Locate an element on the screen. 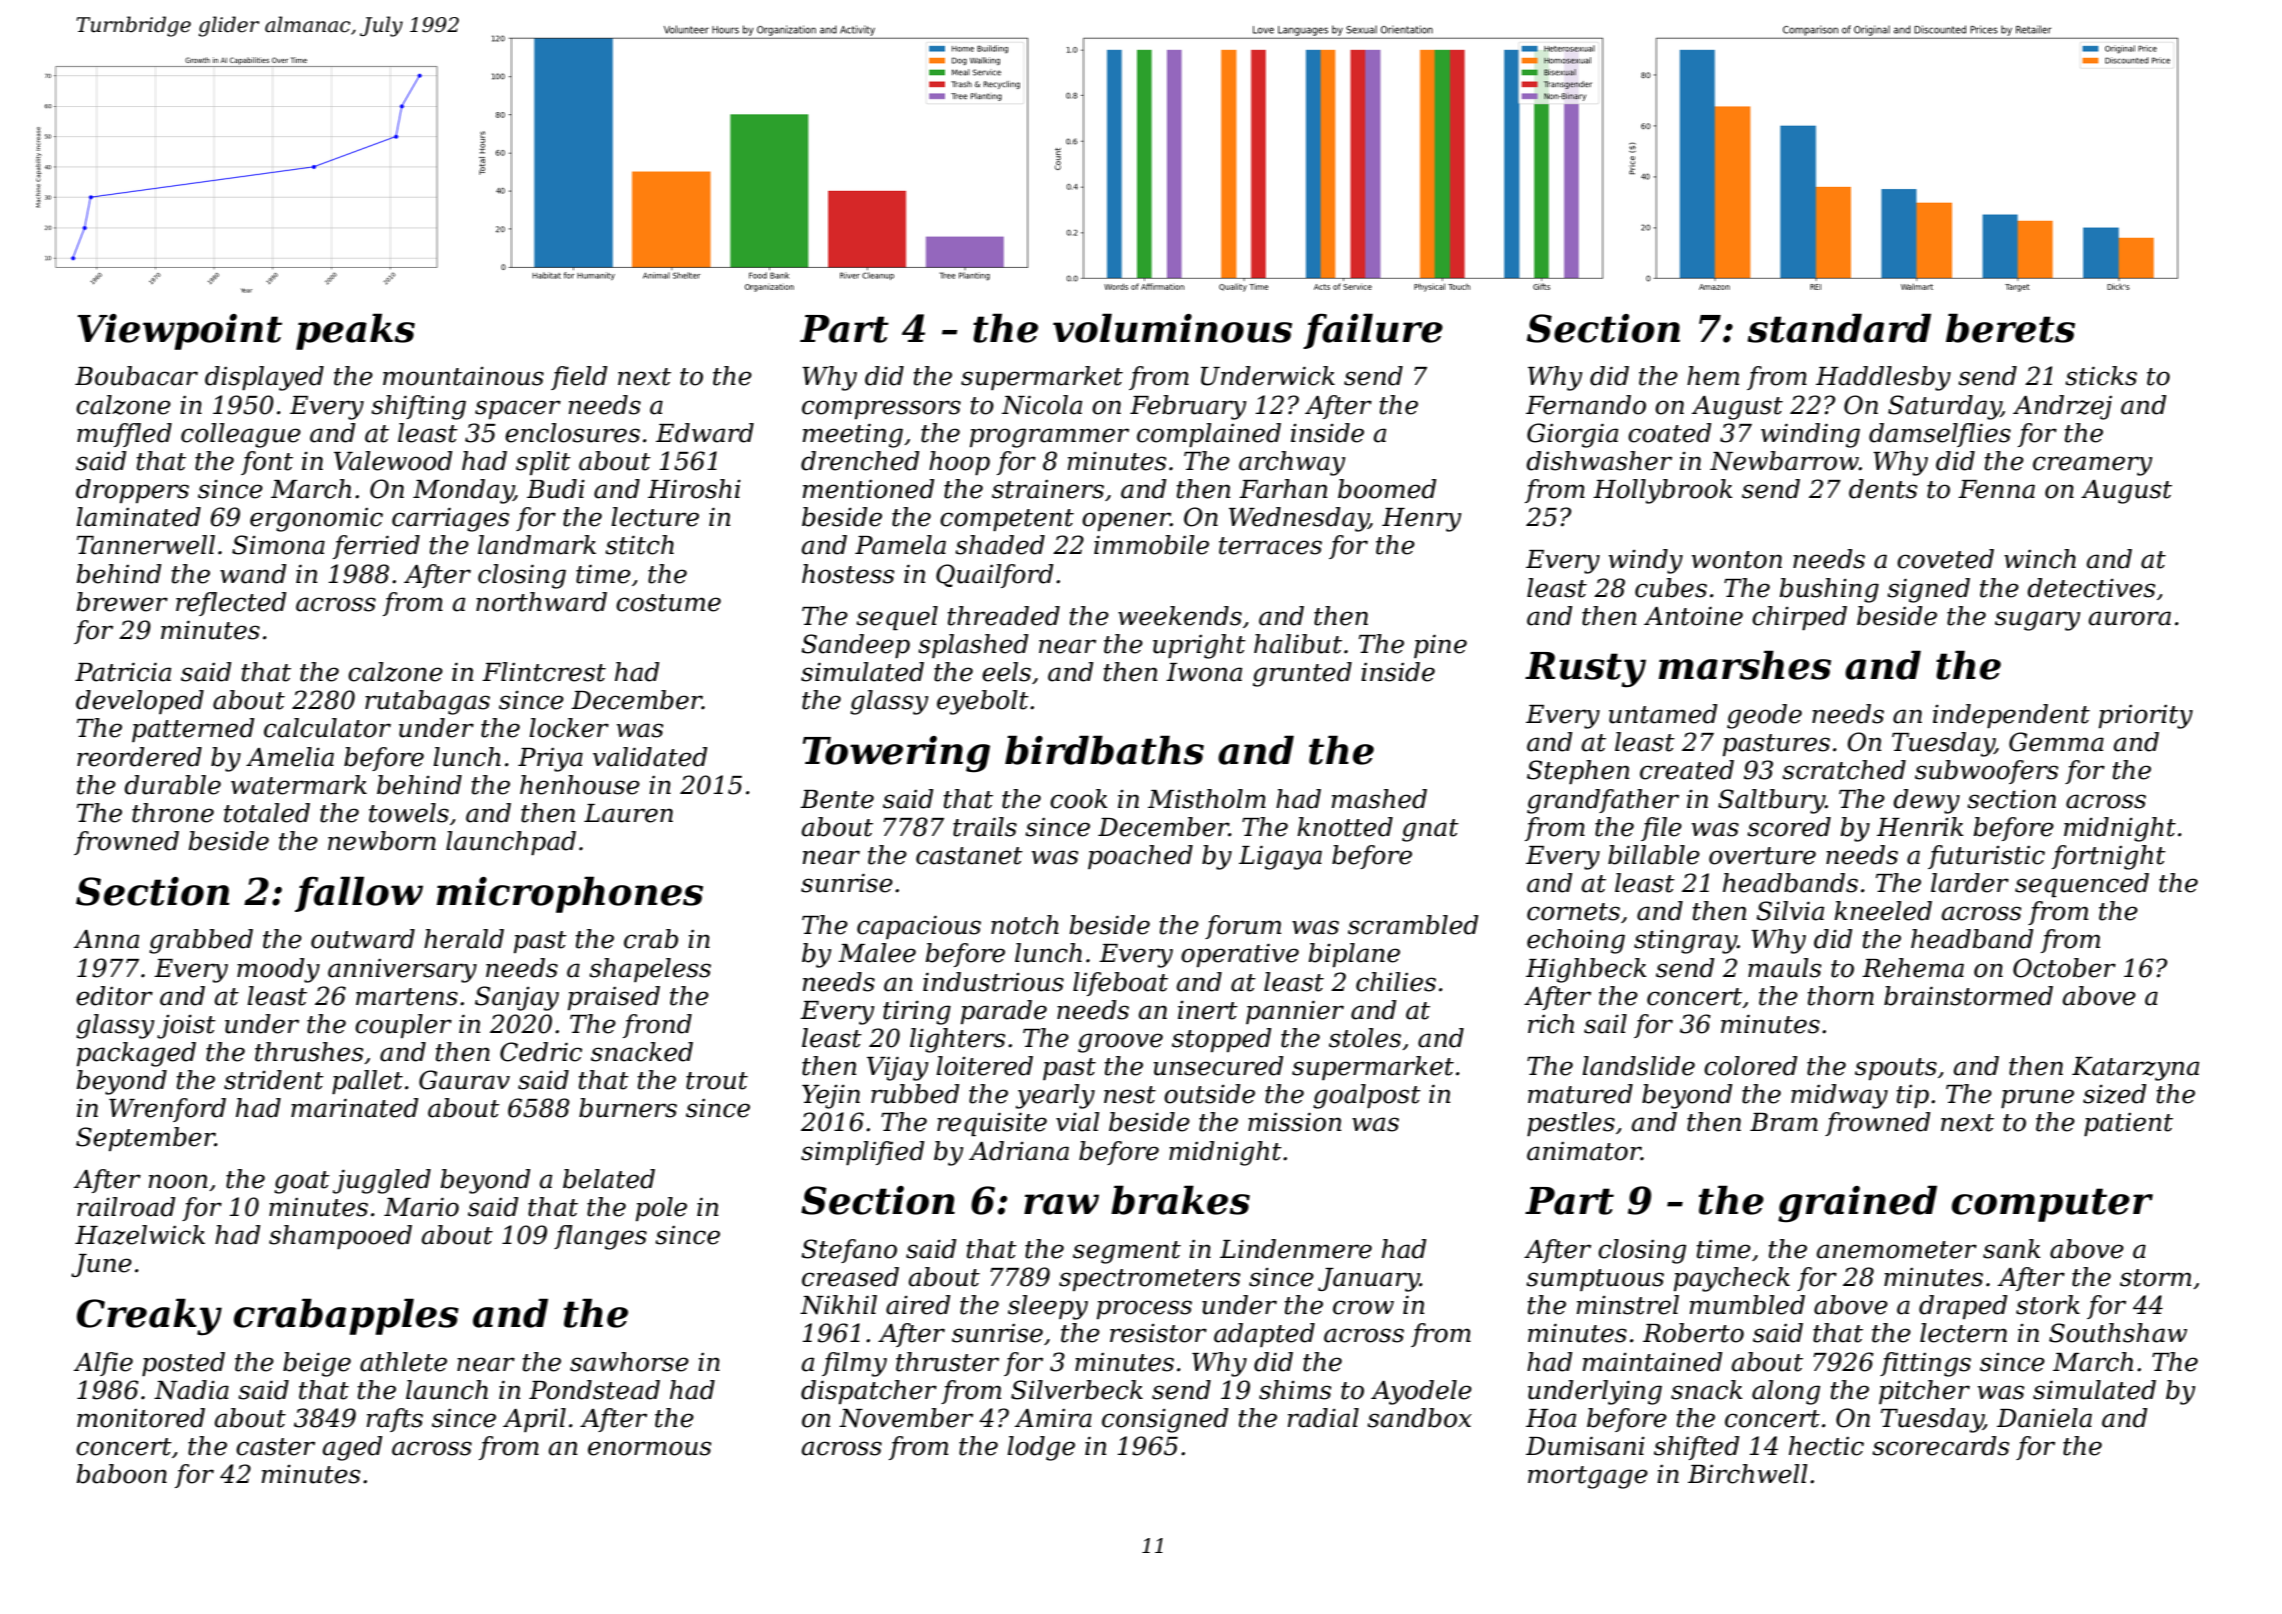 The width and height of the screenshot is (2282, 1614). computer is located at coordinates (2052, 1205).
